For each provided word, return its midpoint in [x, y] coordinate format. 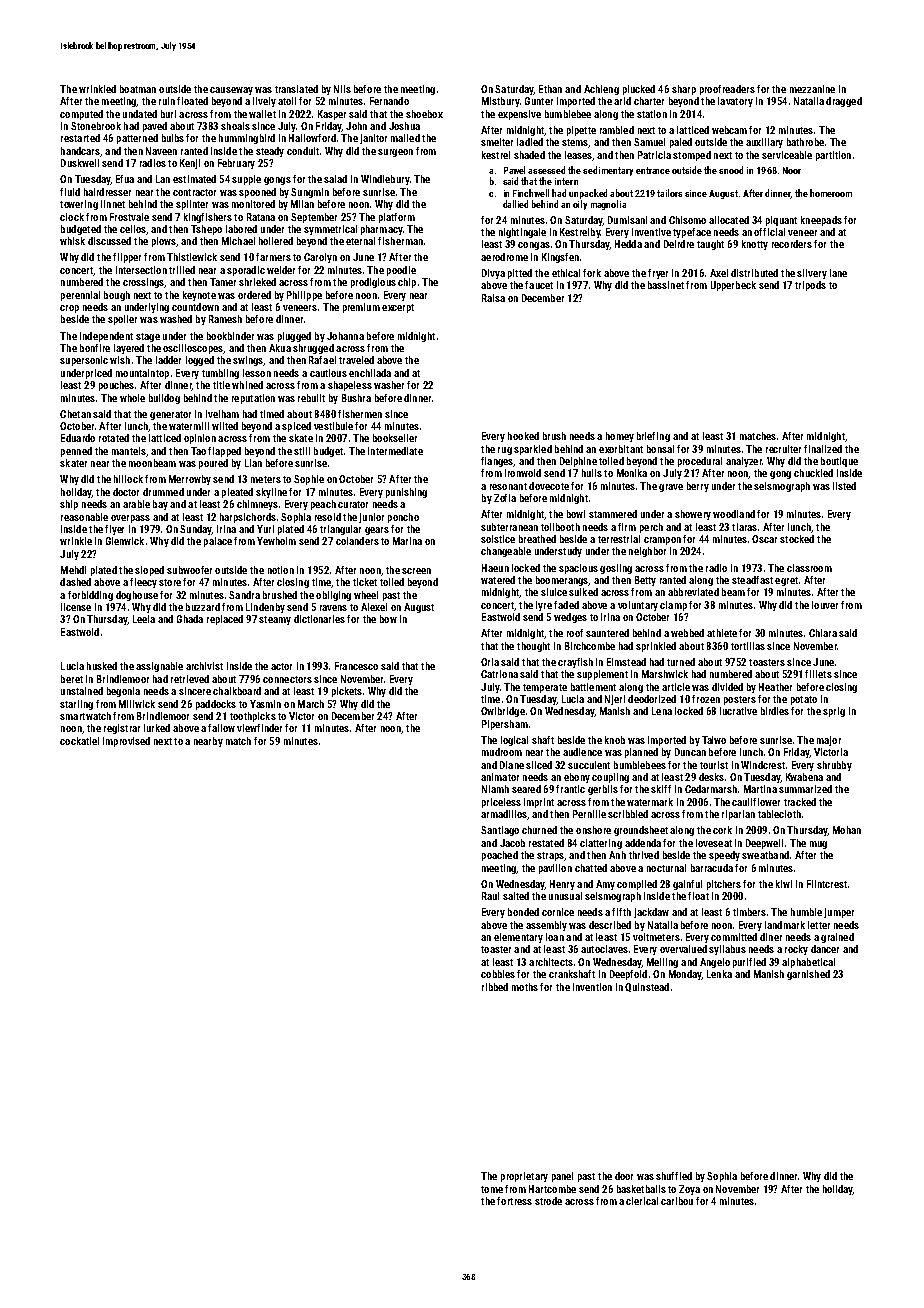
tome [492, 1189]
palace [218, 542]
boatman [138, 89]
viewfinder [259, 728]
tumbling [220, 374]
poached [500, 856]
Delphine [578, 462]
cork [722, 830]
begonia [123, 692]
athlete [722, 633]
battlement [593, 687]
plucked [639, 90]
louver [825, 605]
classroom [809, 568]
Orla [490, 662]
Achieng [601, 90]
